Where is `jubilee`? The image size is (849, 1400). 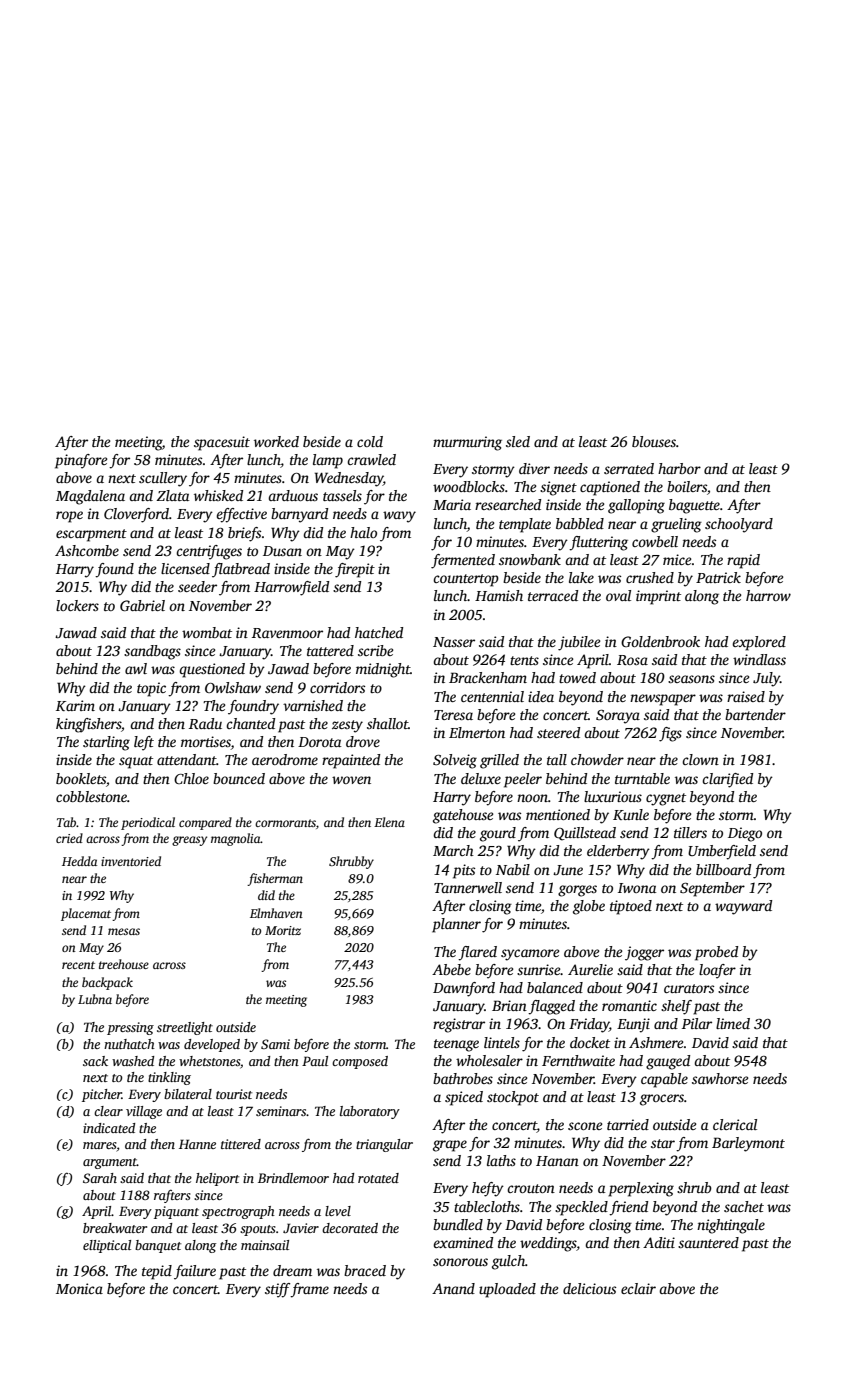
jubilee is located at coordinates (579, 643).
